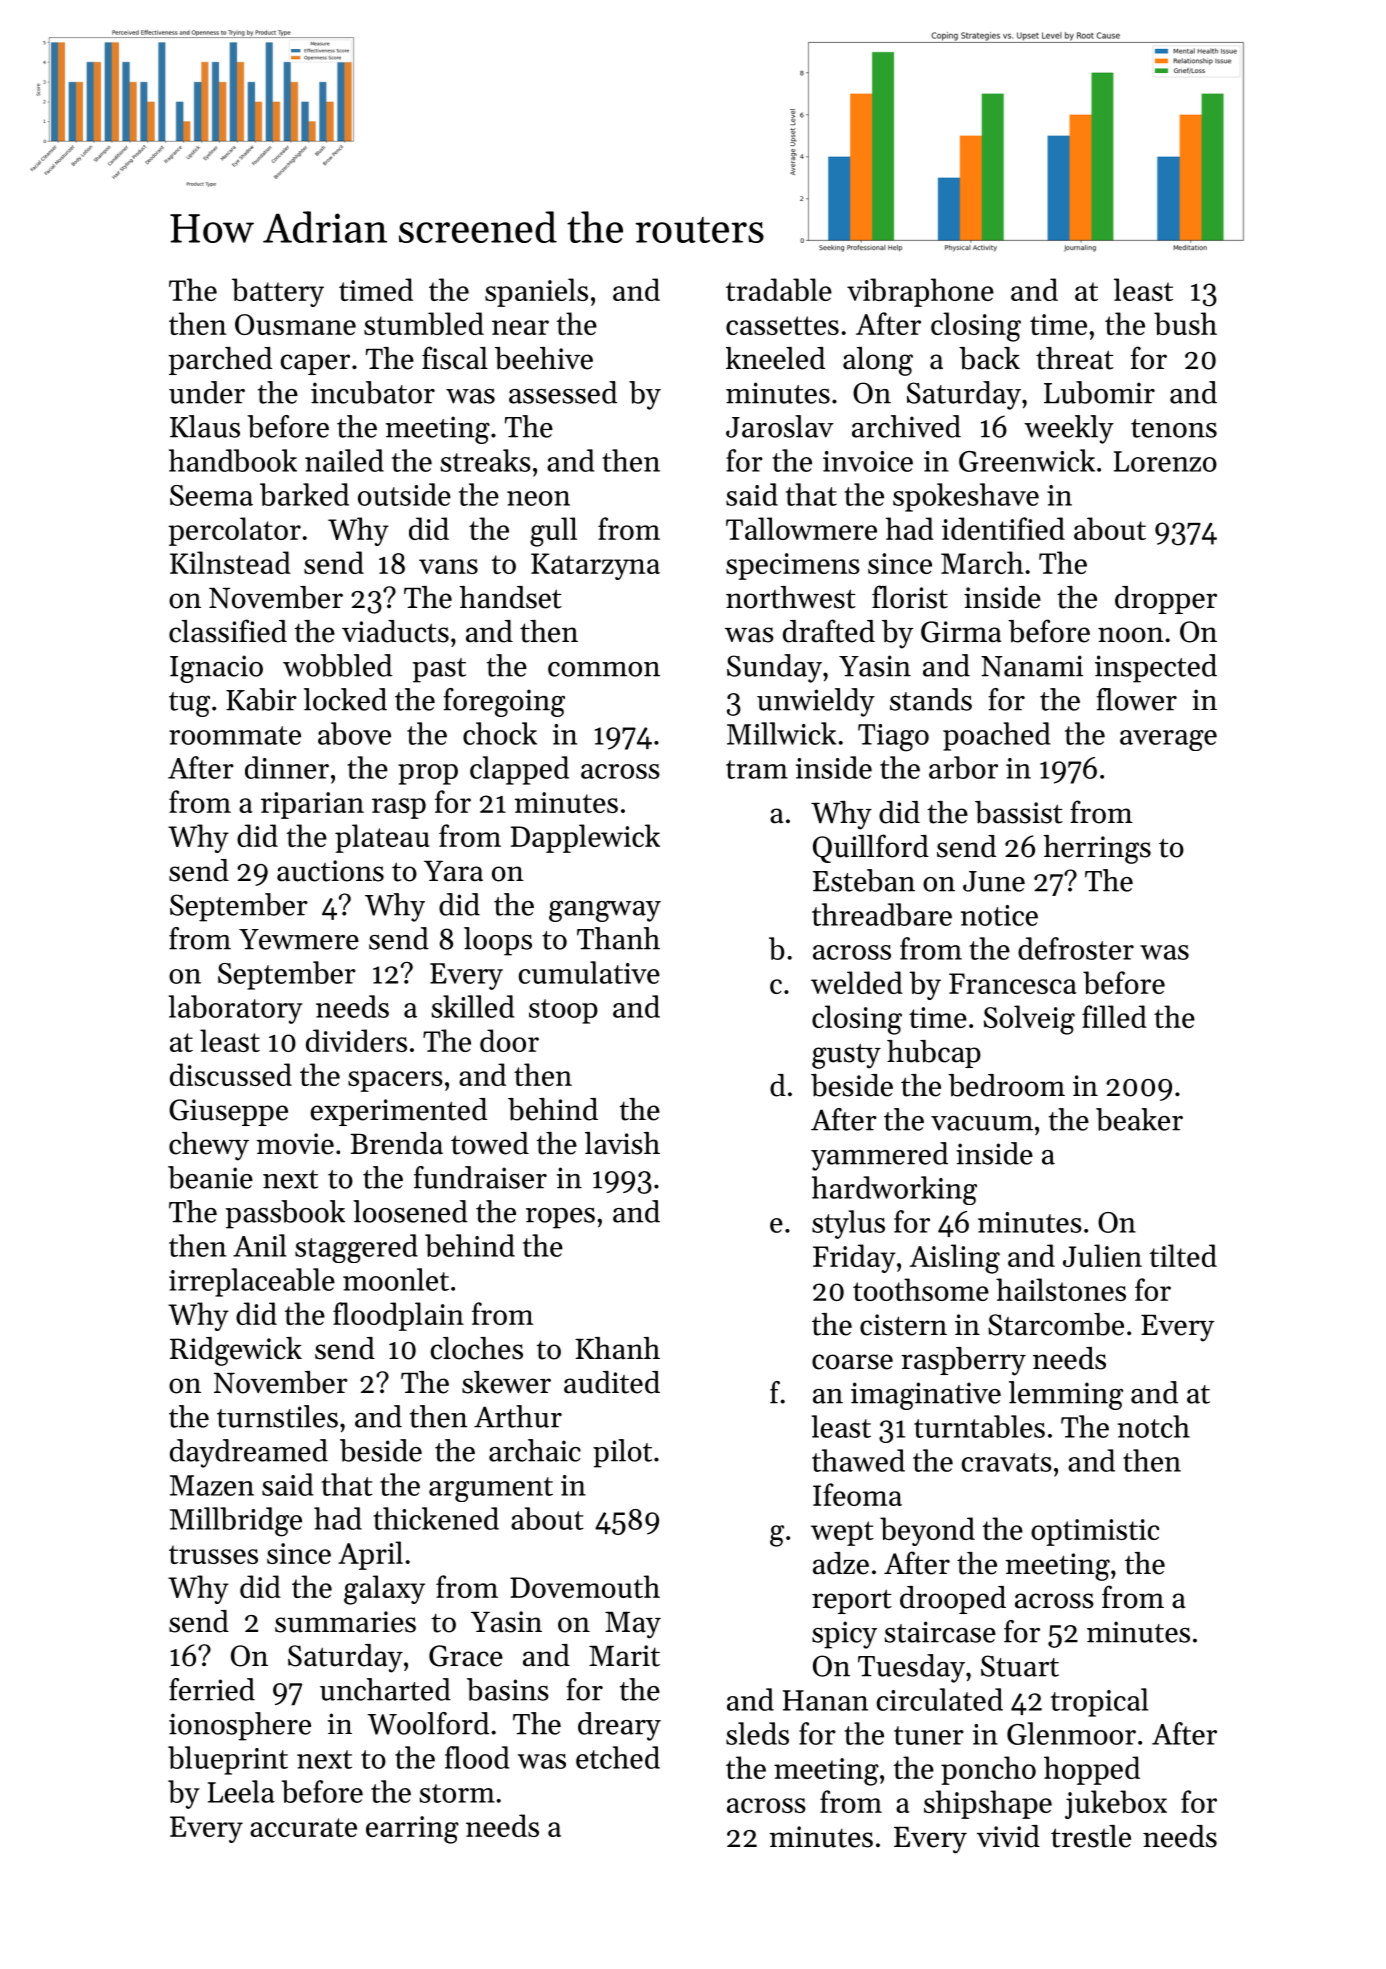  What do you see at coordinates (220, 361) in the screenshot?
I see `parched` at bounding box center [220, 361].
